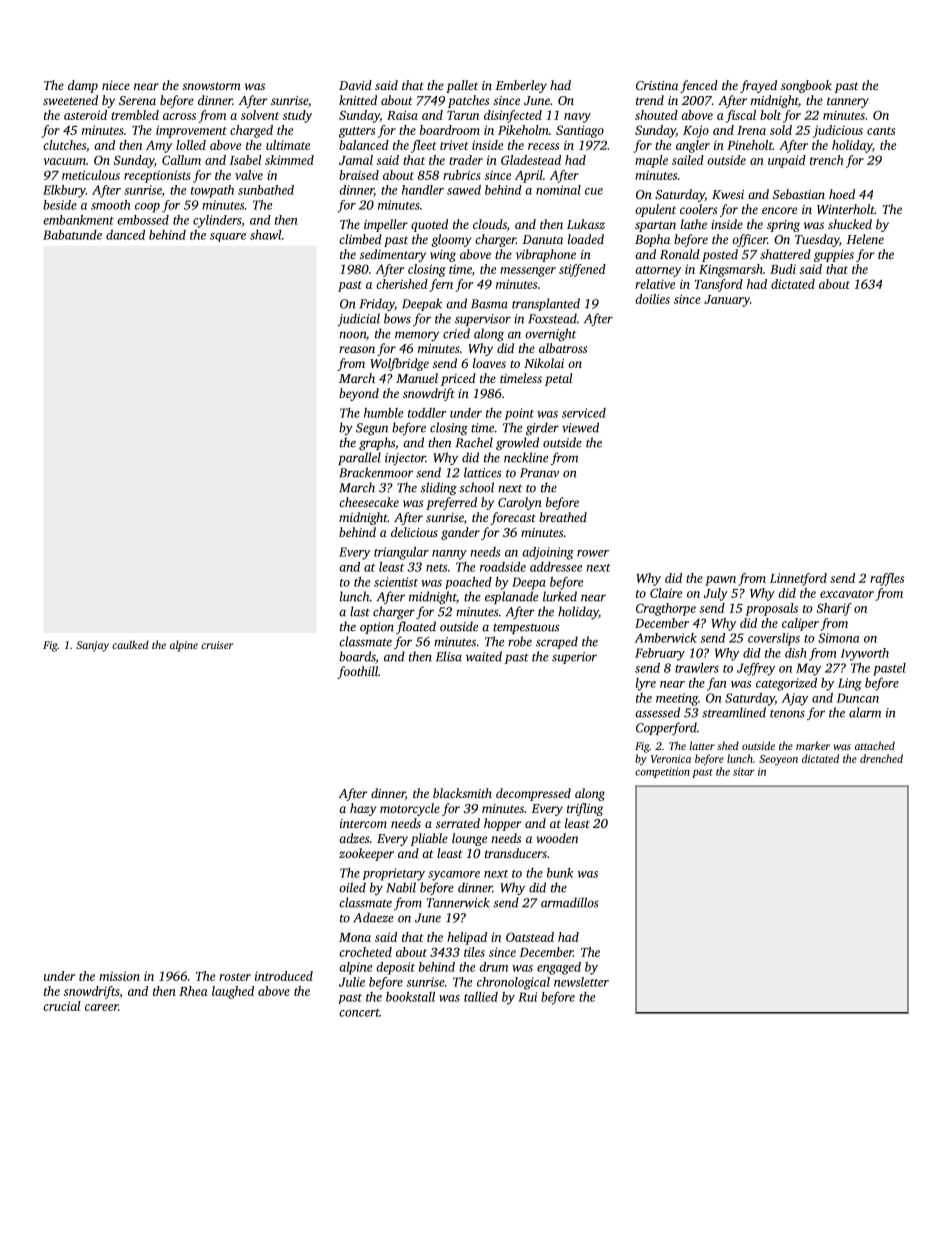 This screenshot has width=952, height=1233. I want to click on Carolyn, so click(520, 503).
